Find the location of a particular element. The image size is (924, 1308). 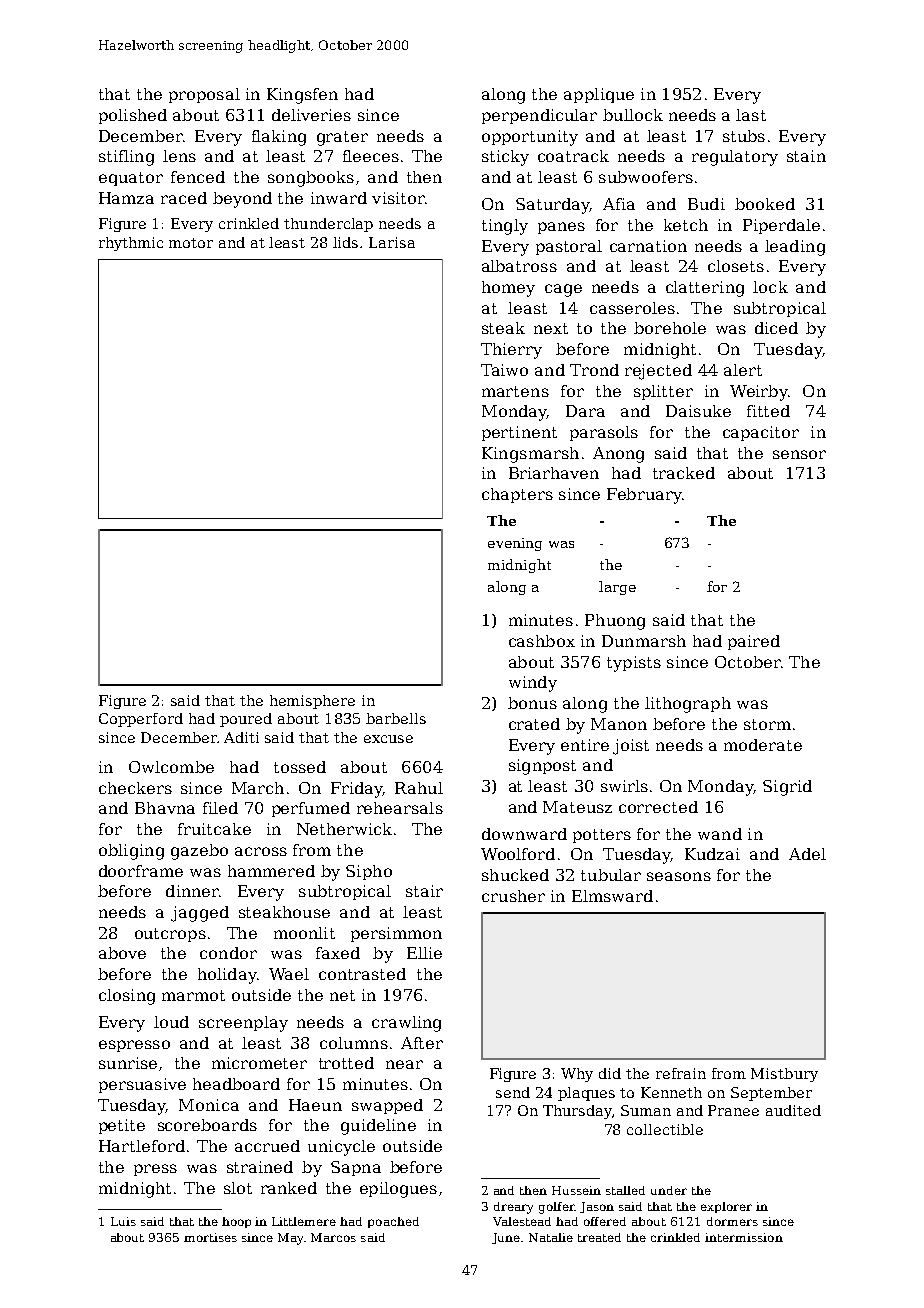

applique is located at coordinates (599, 95).
